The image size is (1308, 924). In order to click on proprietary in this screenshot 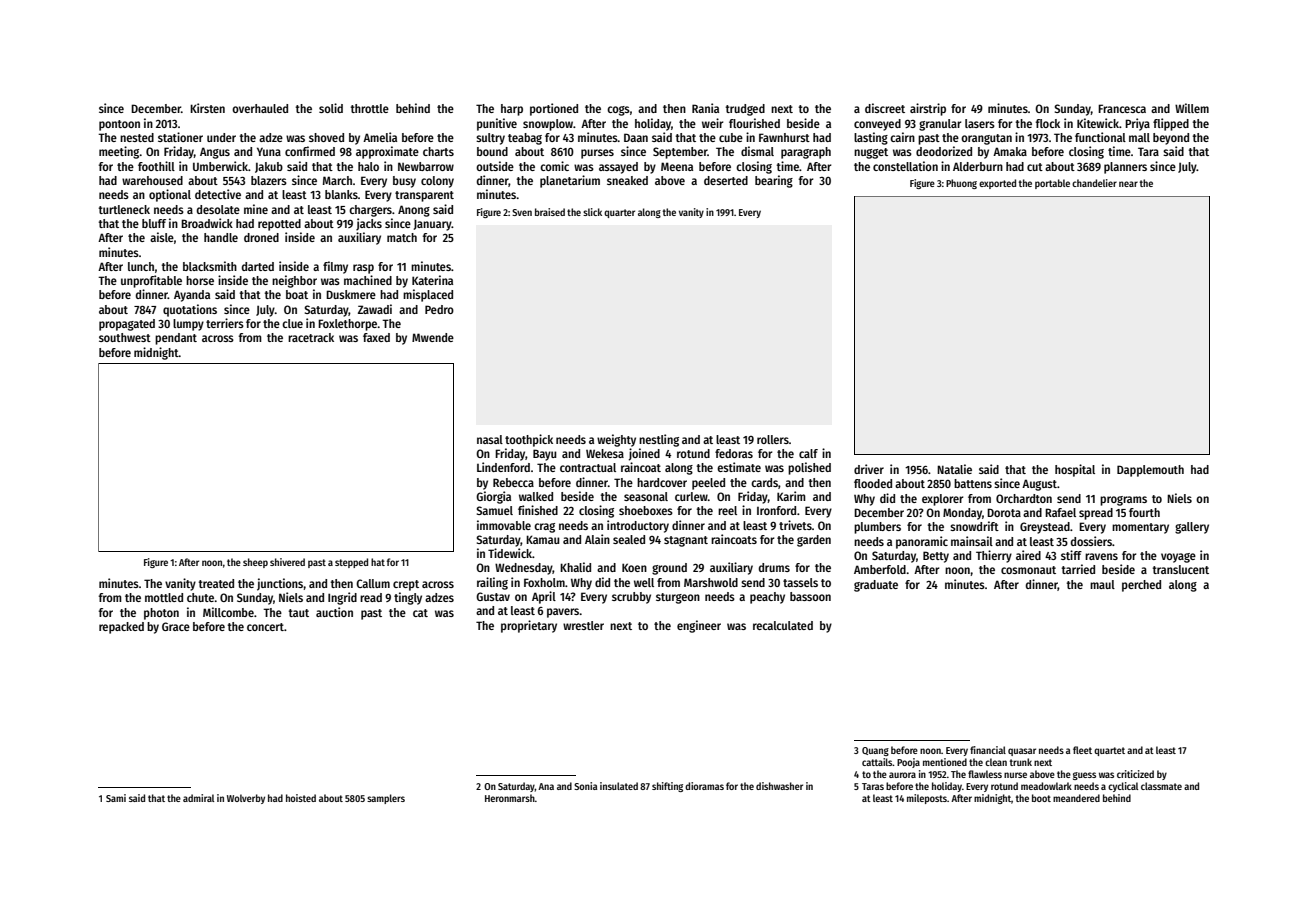, I will do `click(529, 626)`.
